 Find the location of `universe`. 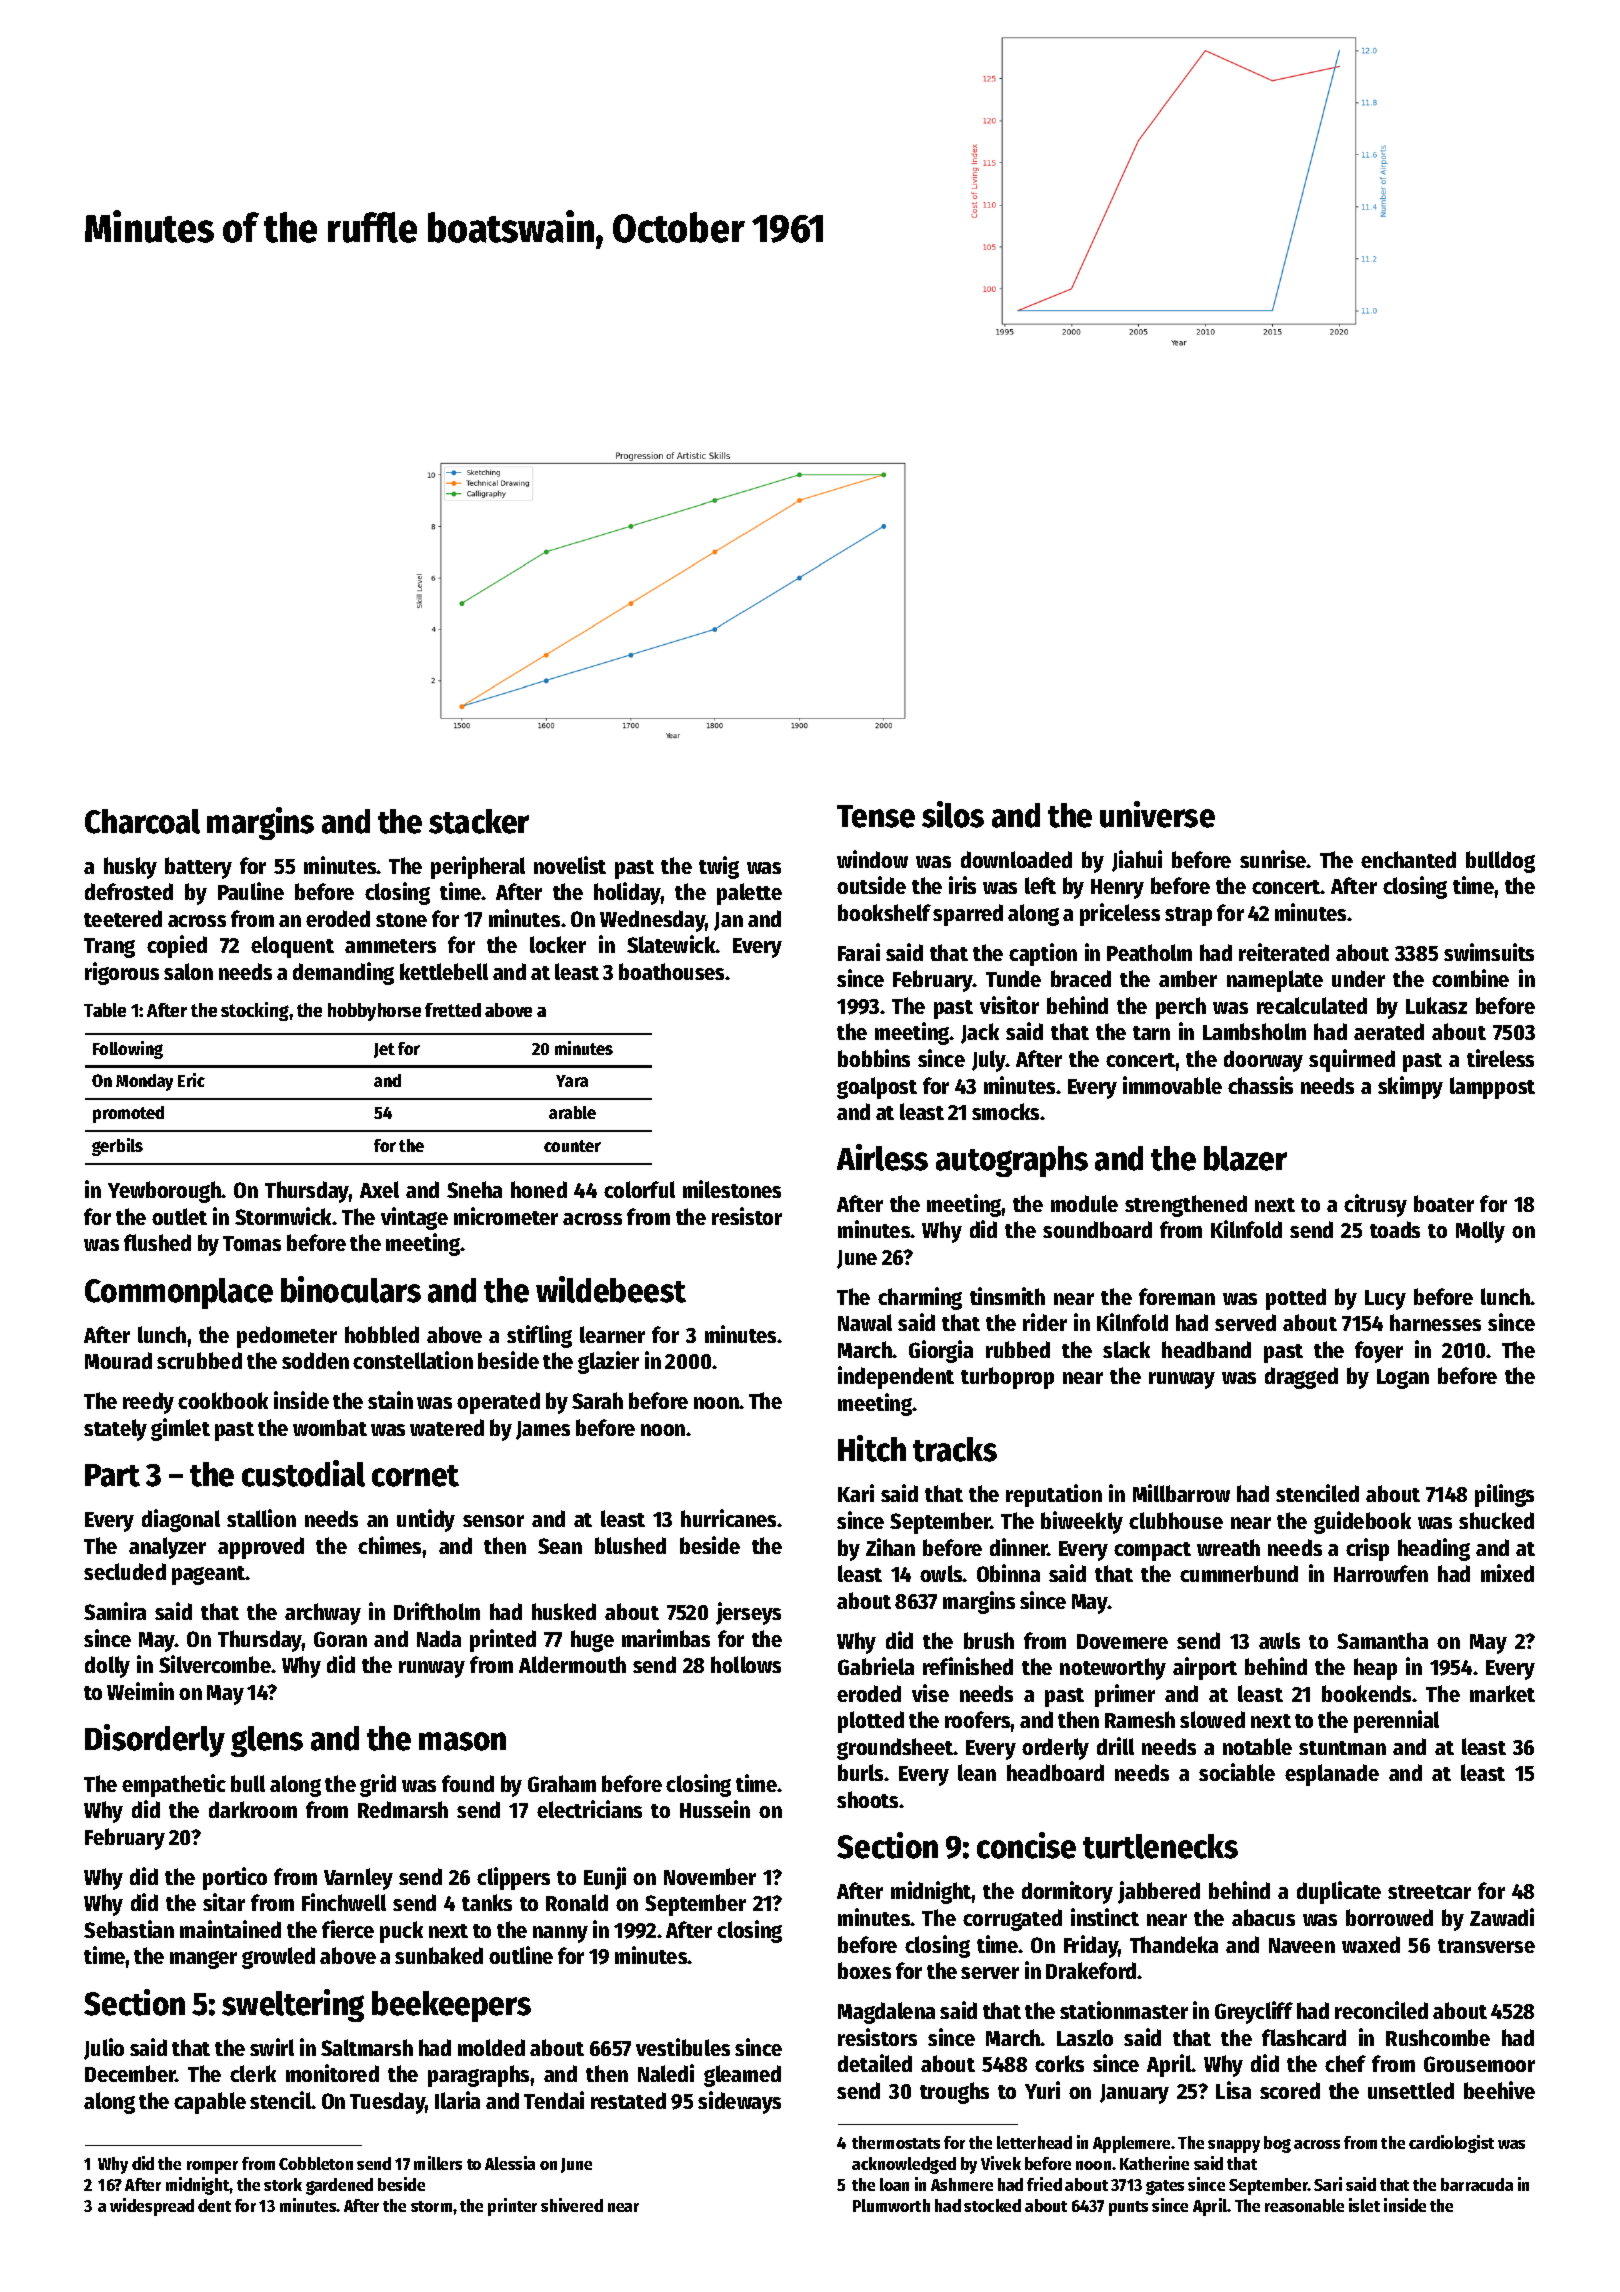

universe is located at coordinates (1157, 814).
